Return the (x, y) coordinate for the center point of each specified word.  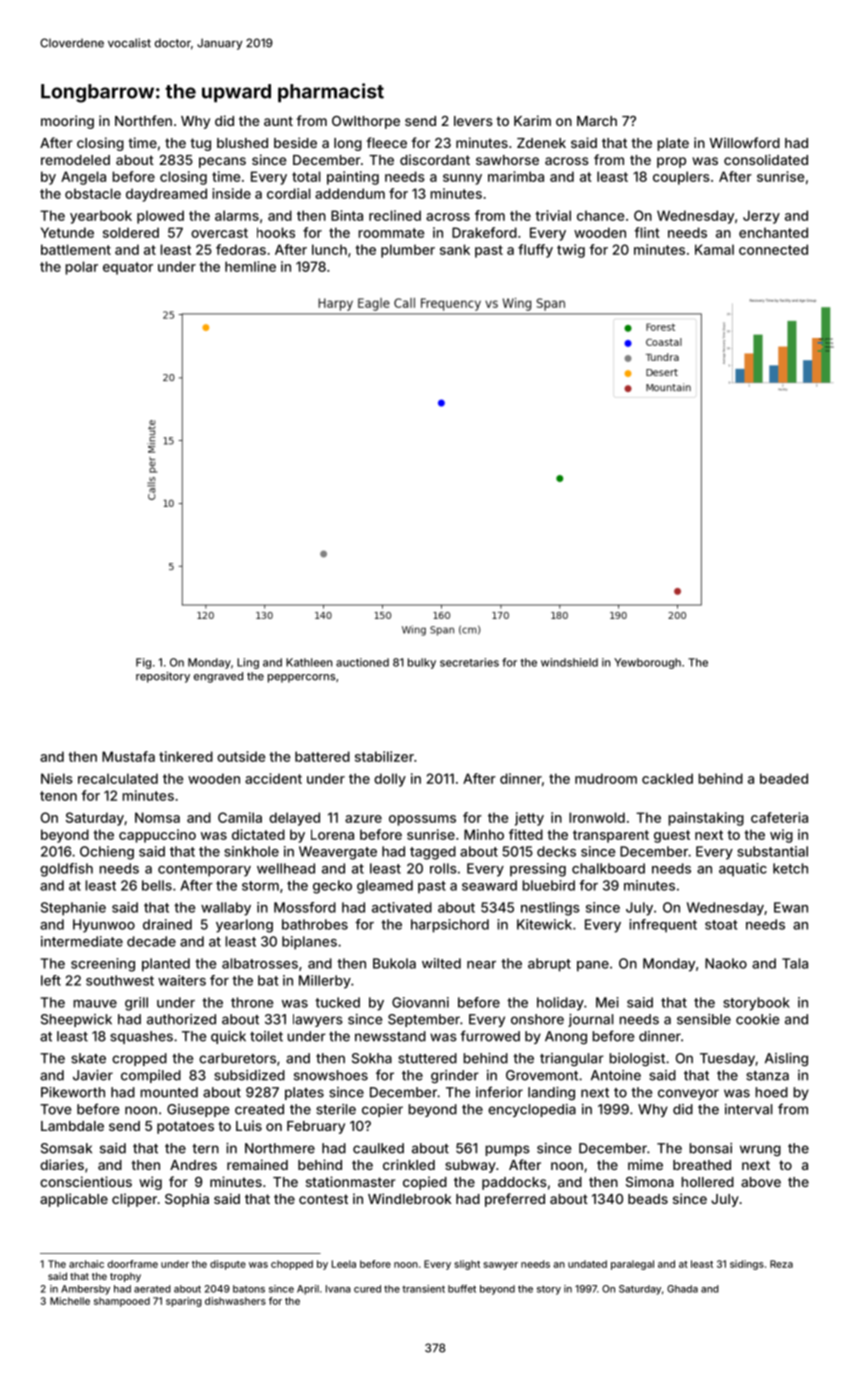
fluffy (535, 251)
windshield (569, 662)
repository (163, 677)
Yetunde (67, 232)
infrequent (663, 926)
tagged (433, 853)
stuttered (427, 1058)
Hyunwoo (104, 926)
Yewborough (647, 663)
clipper (134, 1200)
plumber (408, 251)
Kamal (714, 249)
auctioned (362, 662)
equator (128, 268)
